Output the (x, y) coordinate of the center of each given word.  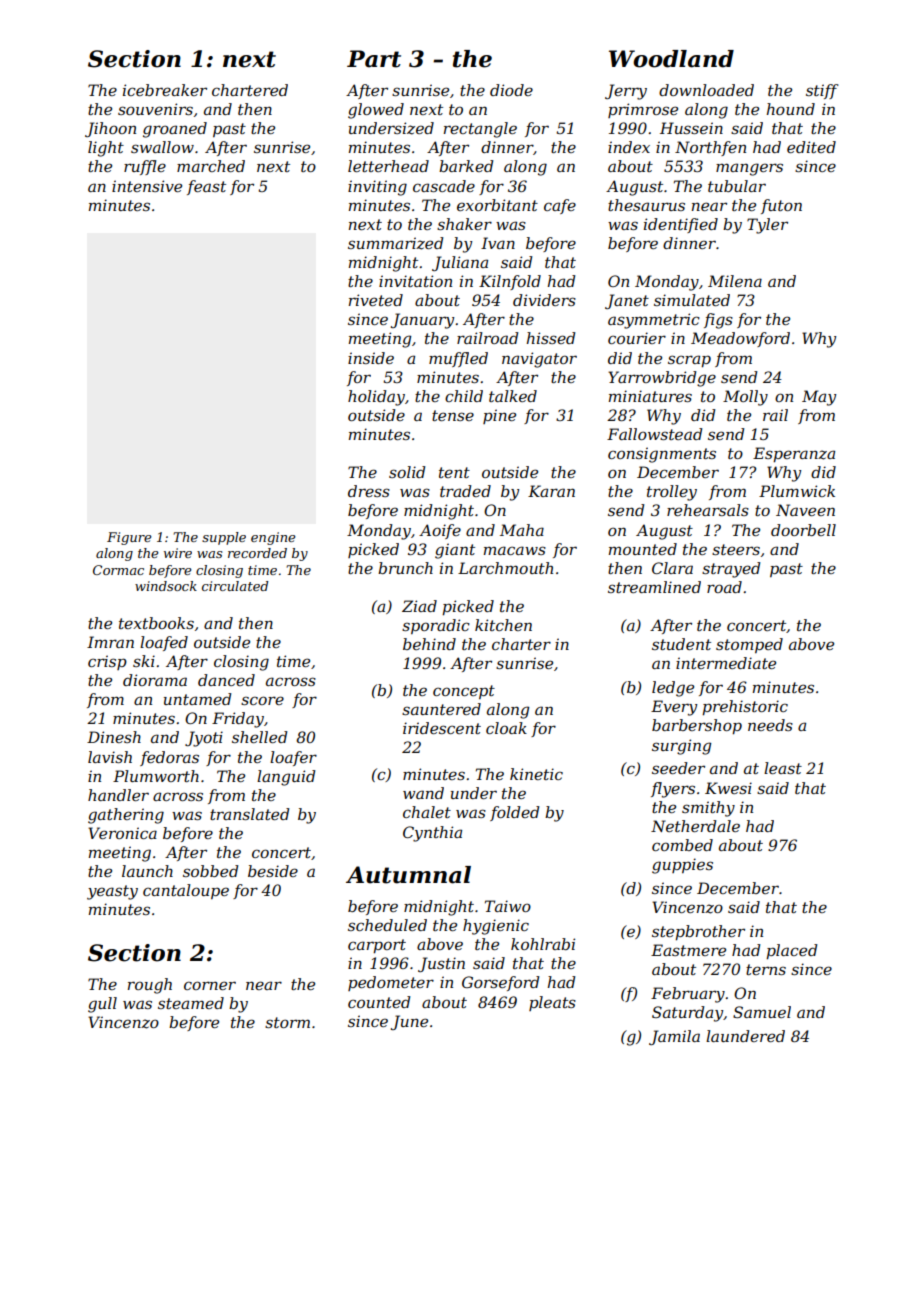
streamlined (654, 587)
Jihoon (110, 129)
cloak (506, 728)
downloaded (706, 90)
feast (206, 187)
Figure (129, 538)
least (783, 768)
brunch (405, 568)
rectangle (480, 130)
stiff (822, 91)
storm (287, 1022)
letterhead (388, 166)
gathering (126, 816)
